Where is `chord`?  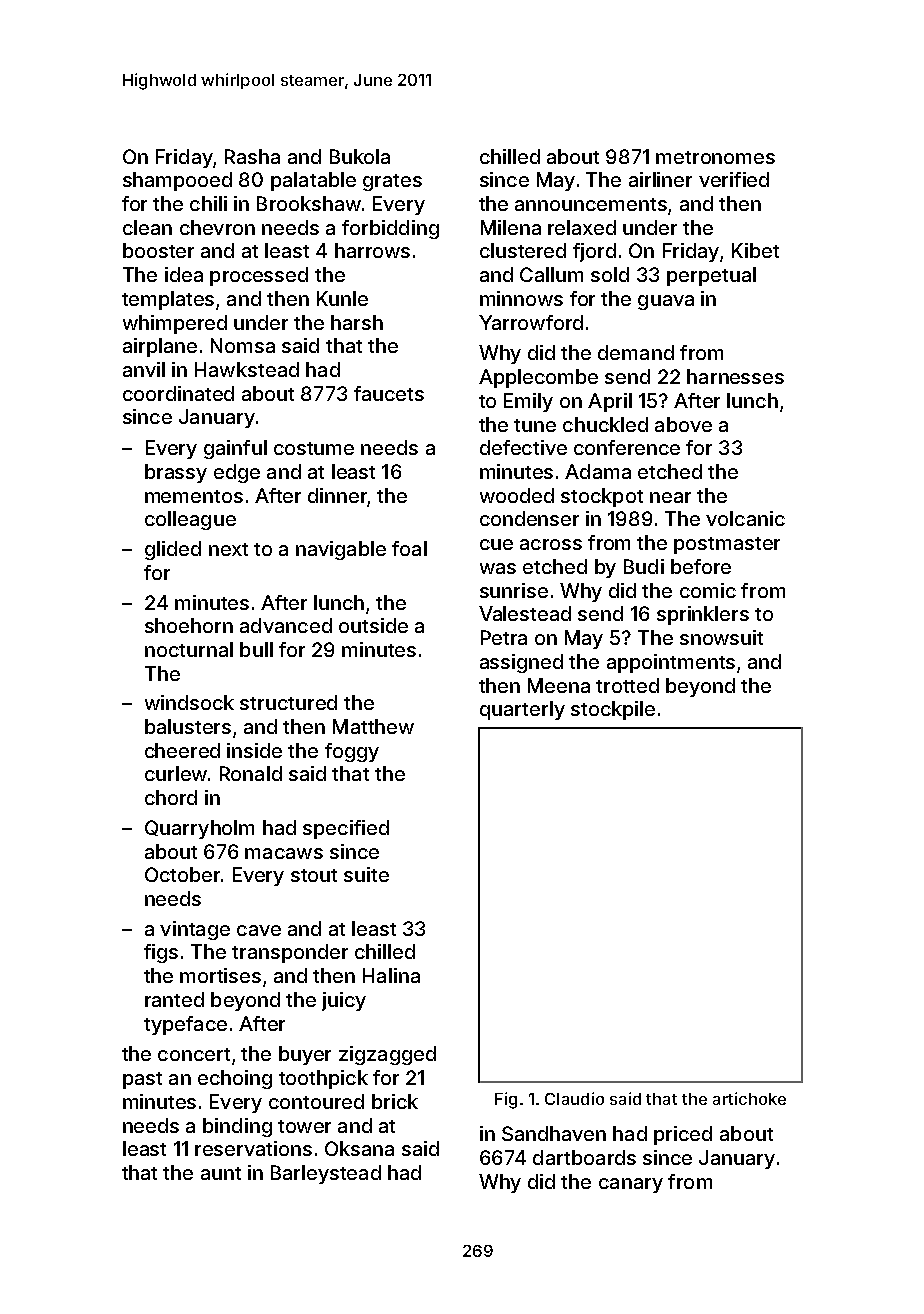
chord is located at coordinates (171, 797).
